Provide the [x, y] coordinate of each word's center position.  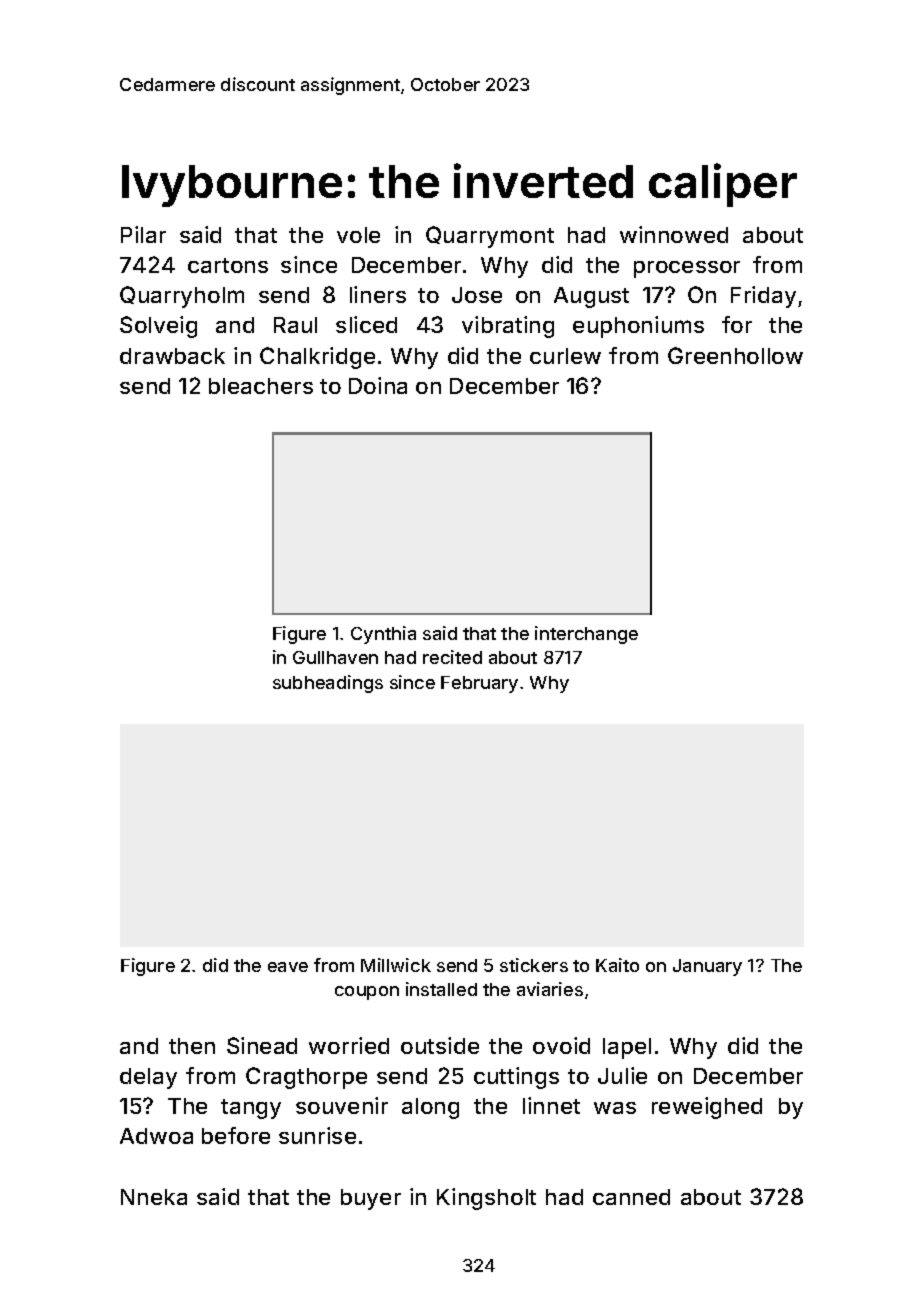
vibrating [508, 327]
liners [378, 294]
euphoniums [638, 327]
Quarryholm [182, 297]
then [192, 1046]
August [591, 297]
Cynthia [383, 635]
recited [452, 657]
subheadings [328, 684]
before [236, 1135]
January [707, 967]
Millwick [396, 965]
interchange [586, 635]
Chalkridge [317, 358]
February [479, 684]
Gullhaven [335, 657]
